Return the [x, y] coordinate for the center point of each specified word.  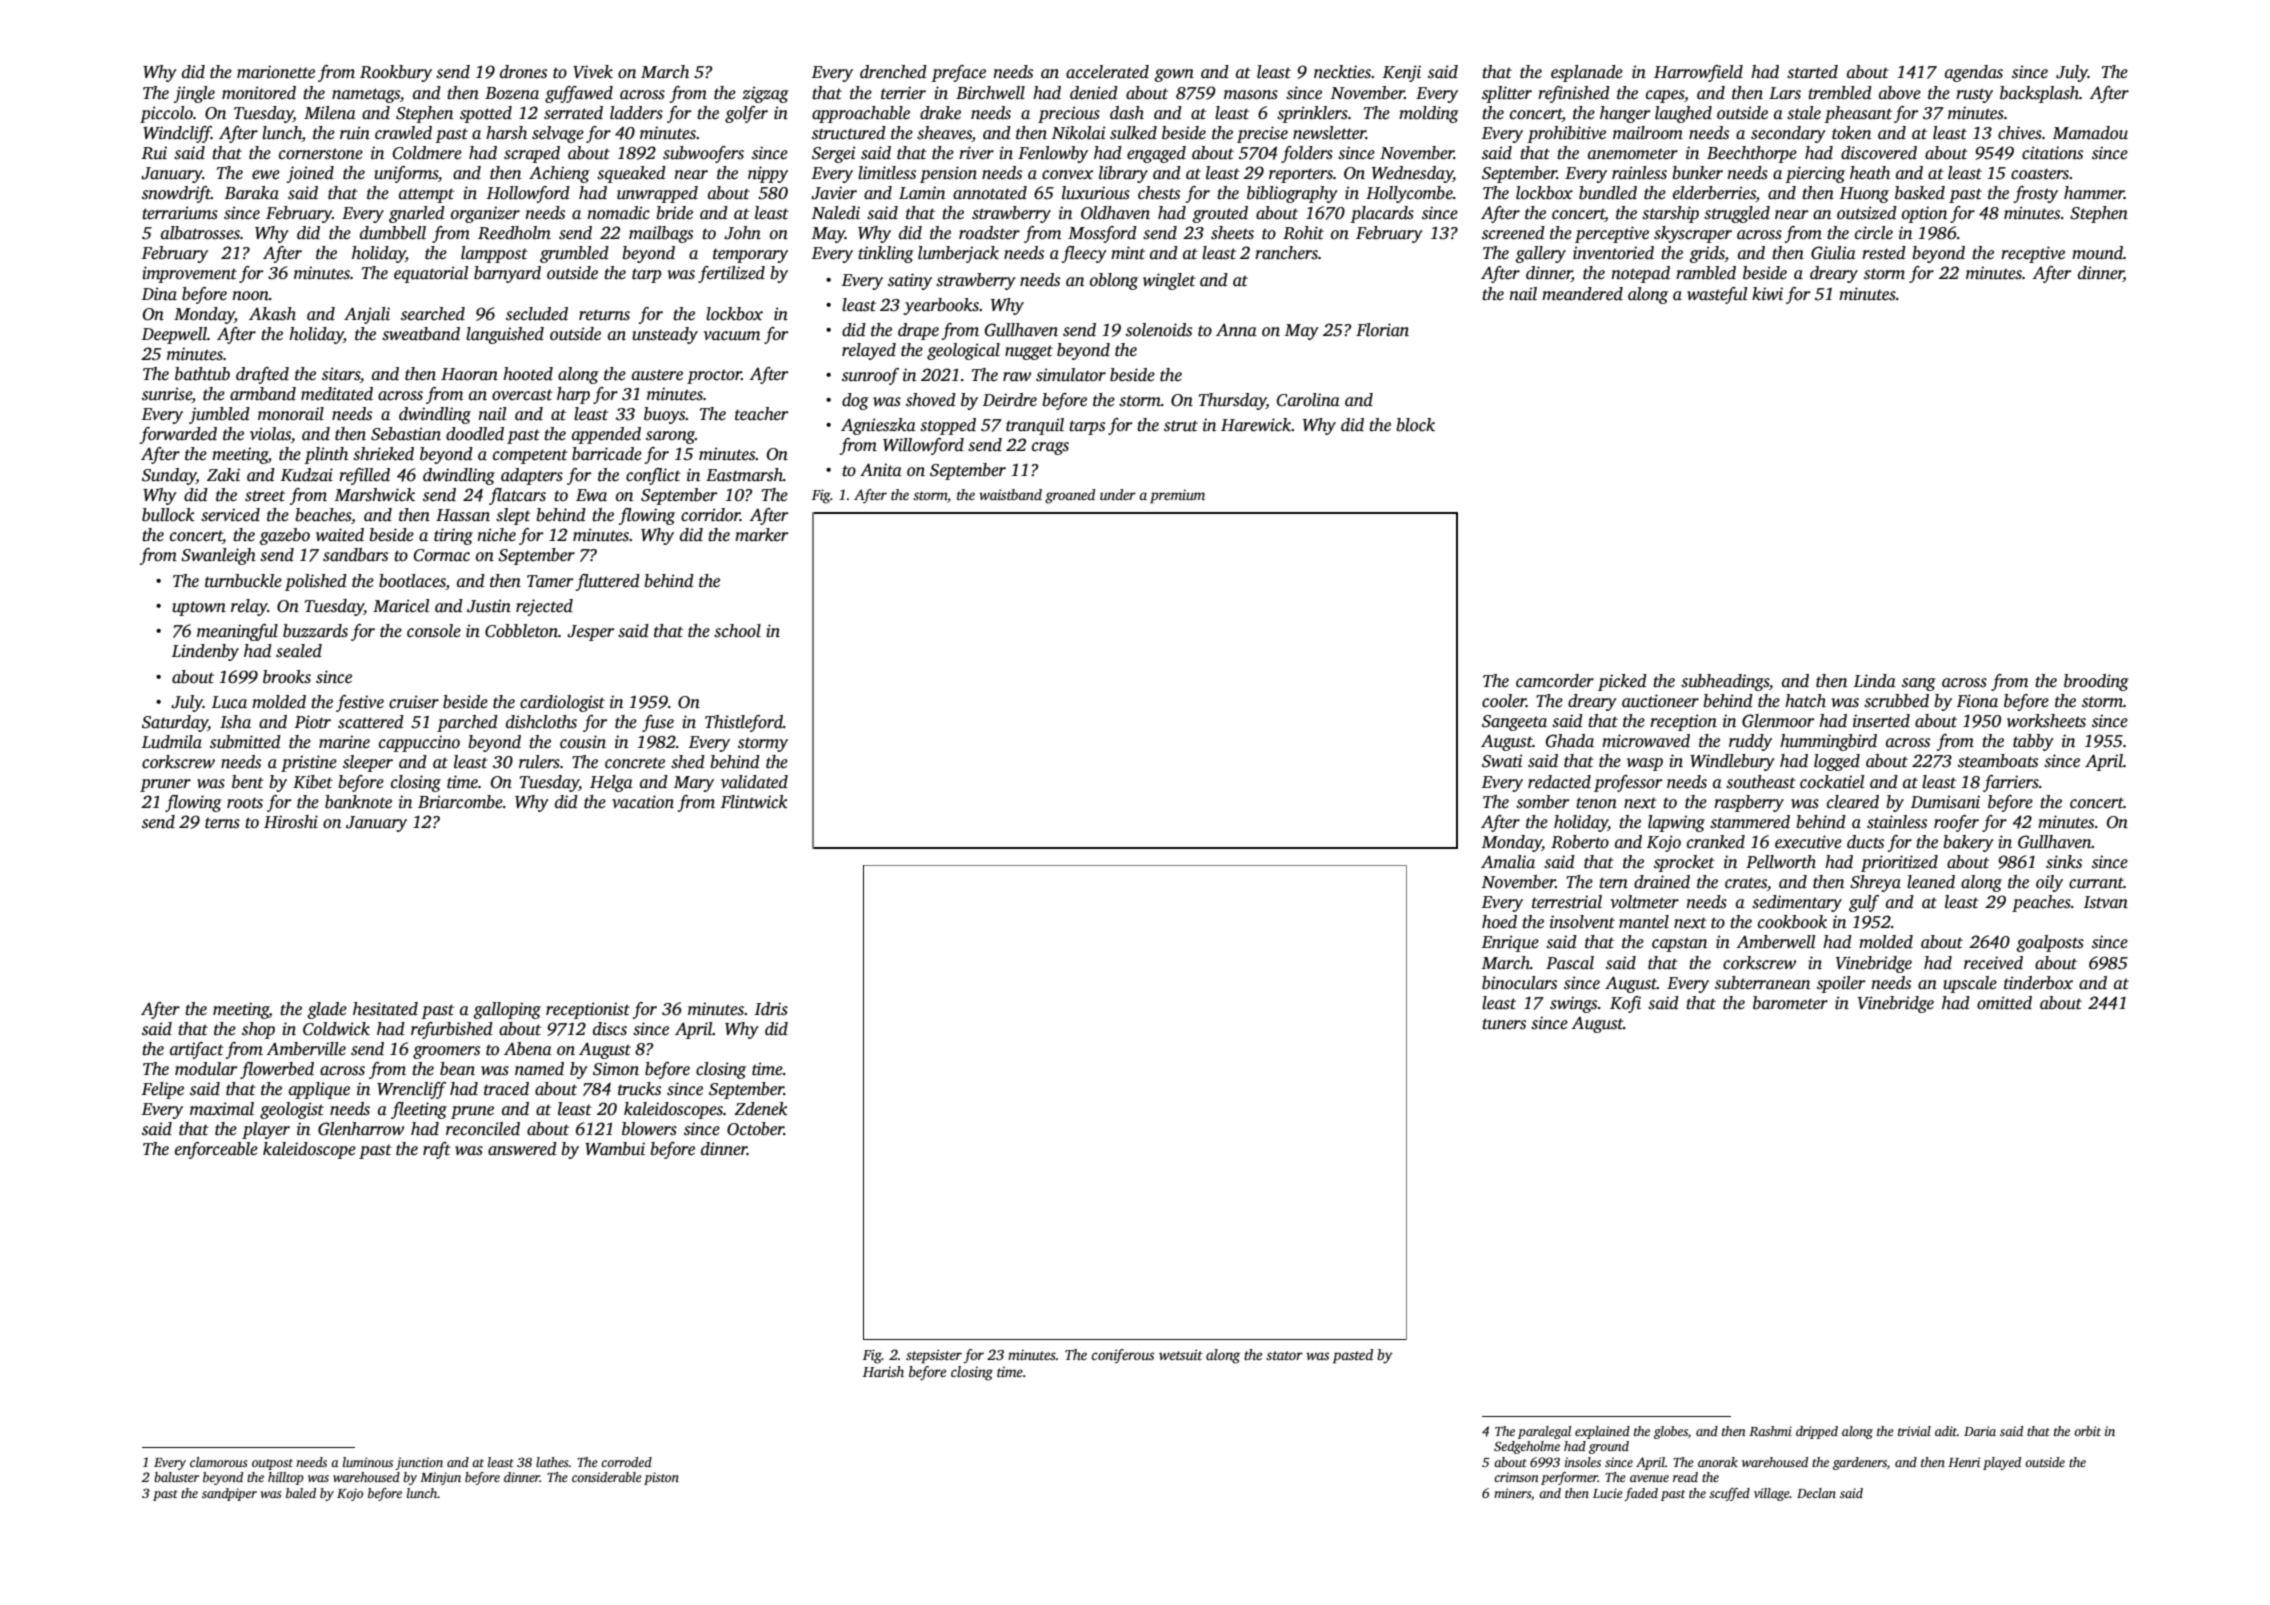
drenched [893, 72]
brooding [2096, 682]
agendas [1974, 73]
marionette [276, 72]
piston [661, 1478]
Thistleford [744, 723]
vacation [643, 802]
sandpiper [229, 1494]
